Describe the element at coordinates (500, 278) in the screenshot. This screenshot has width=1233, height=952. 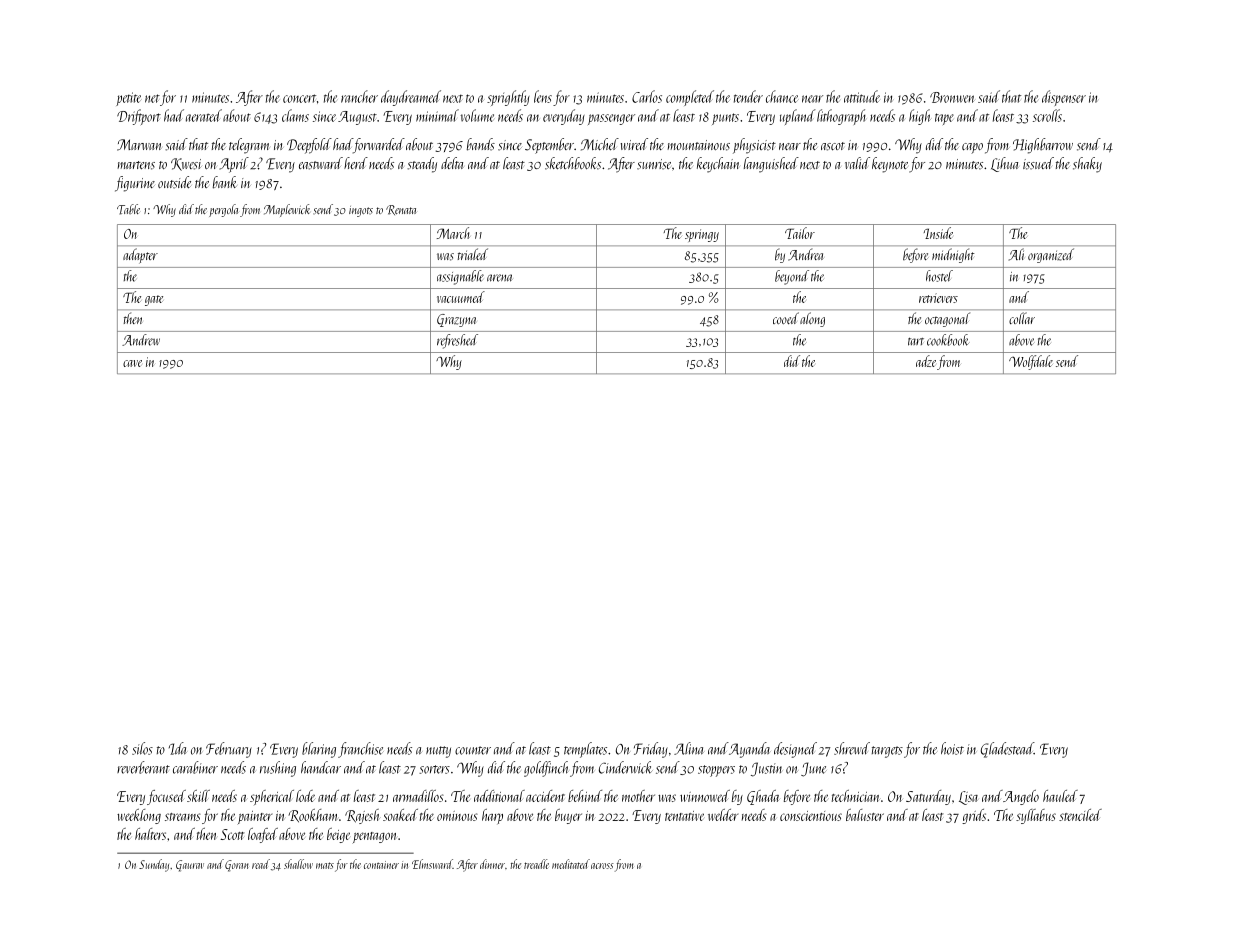
I see `arena` at that location.
